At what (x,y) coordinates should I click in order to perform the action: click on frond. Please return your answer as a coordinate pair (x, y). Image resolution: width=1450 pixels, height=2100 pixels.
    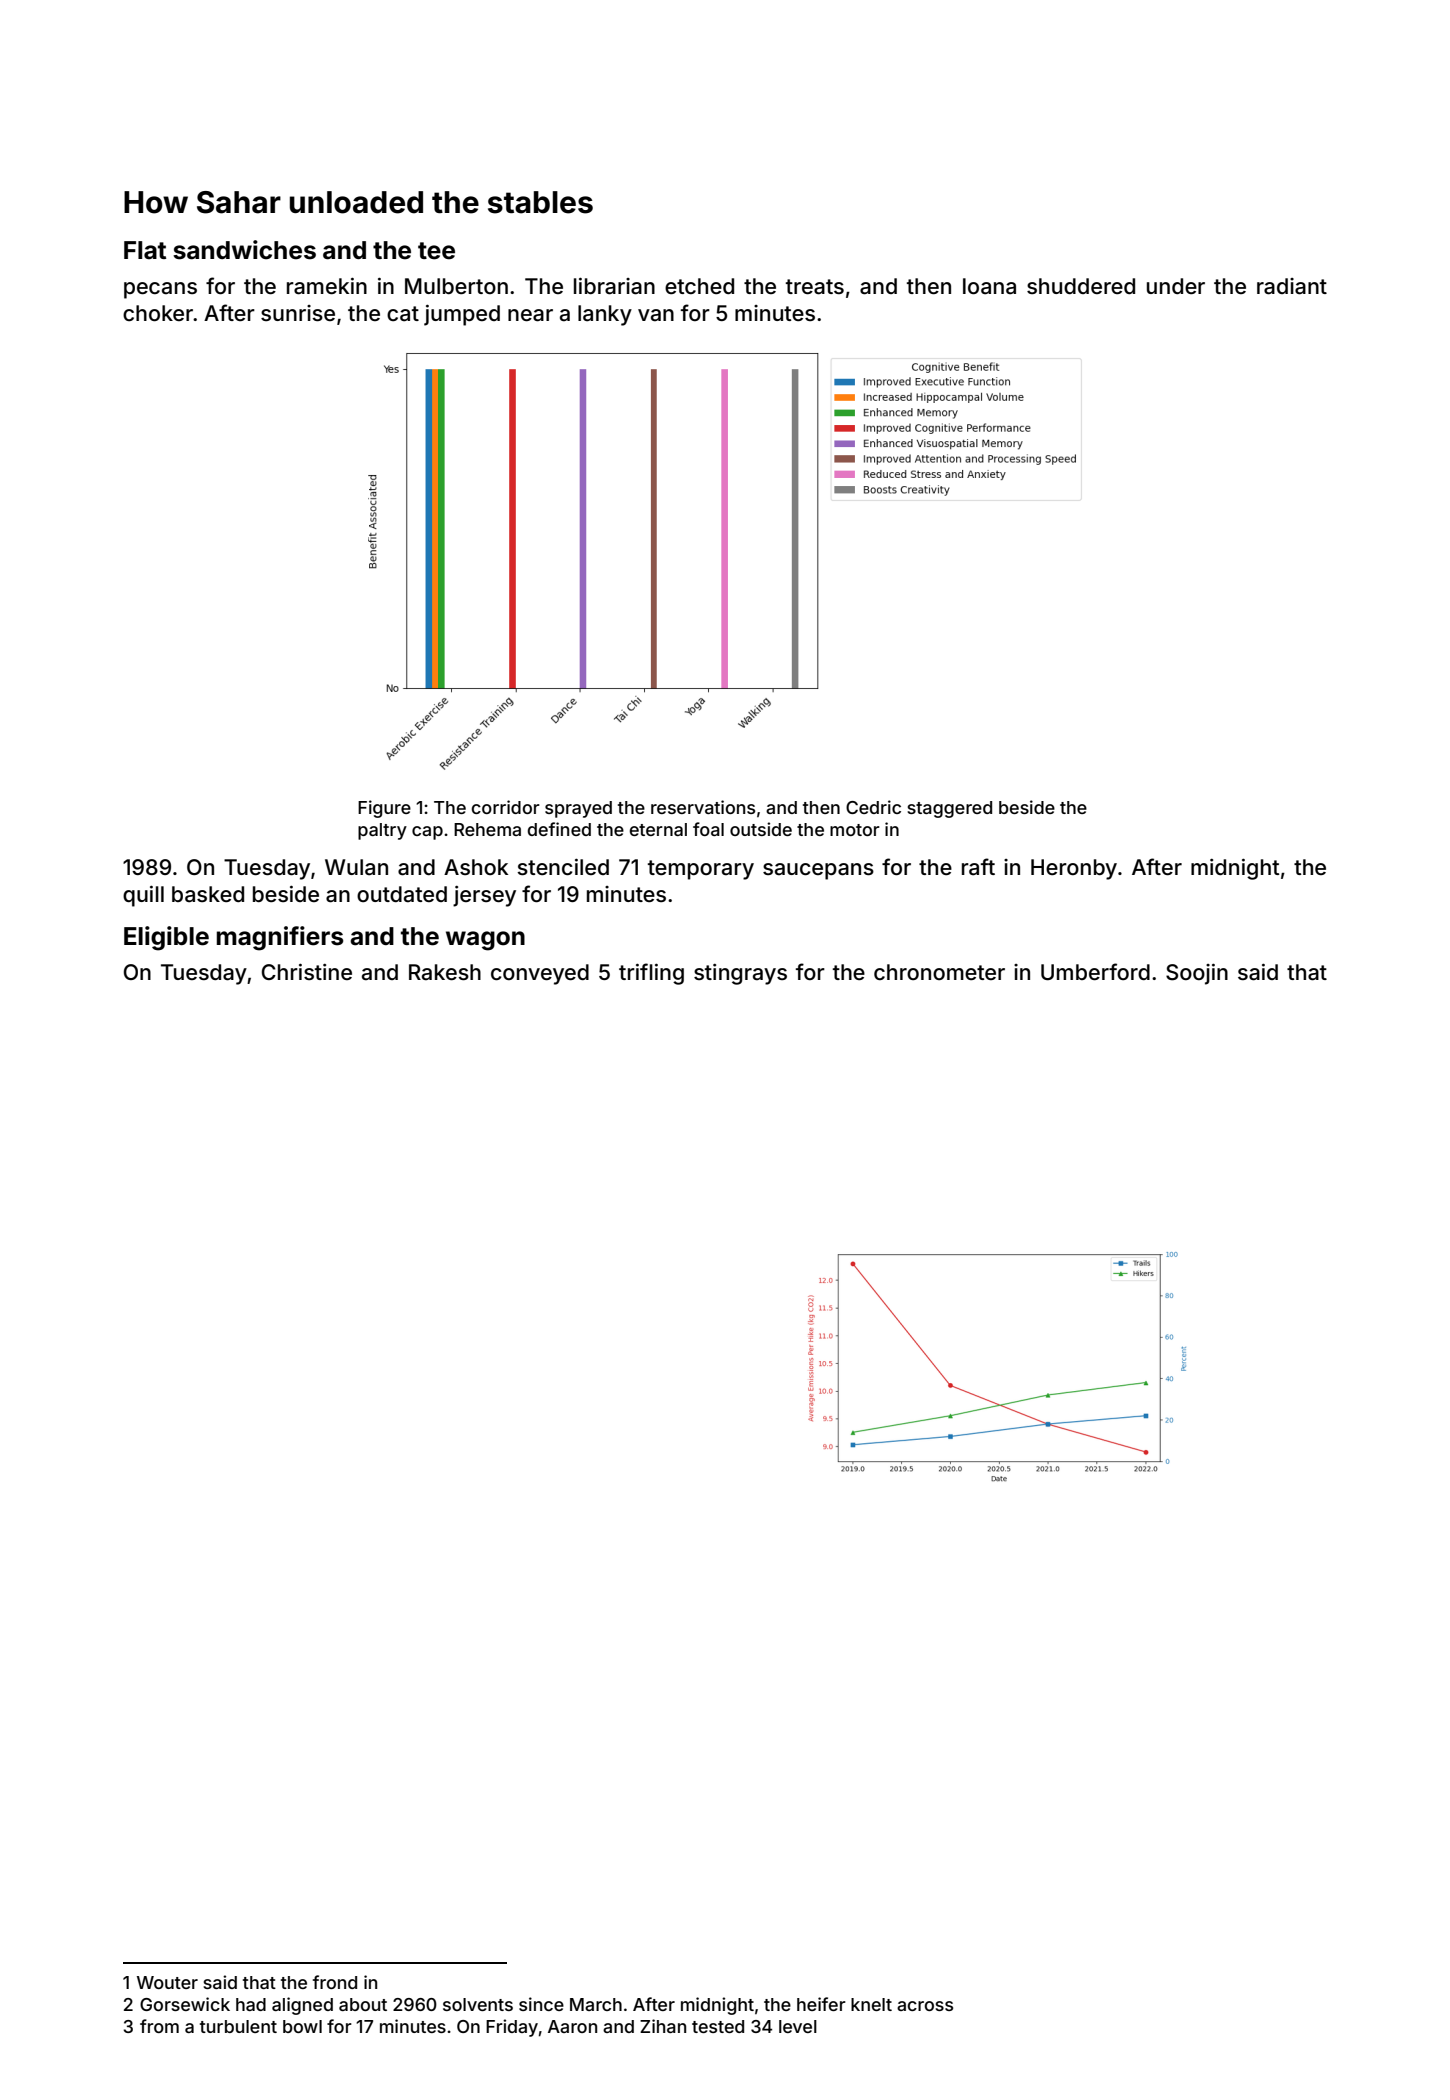
    Looking at the image, I should click on (335, 1982).
